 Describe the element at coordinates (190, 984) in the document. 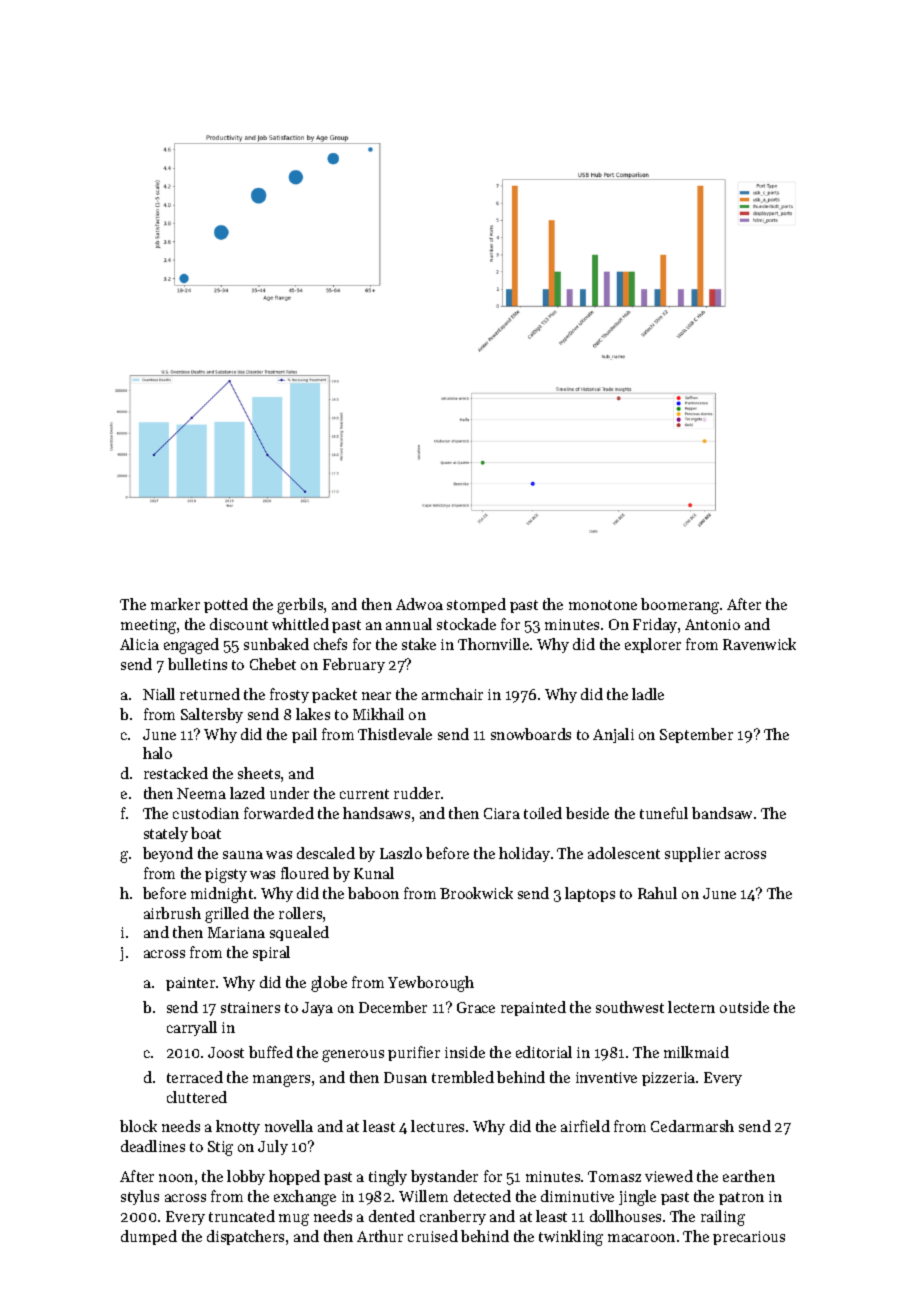

I see `painter` at that location.
